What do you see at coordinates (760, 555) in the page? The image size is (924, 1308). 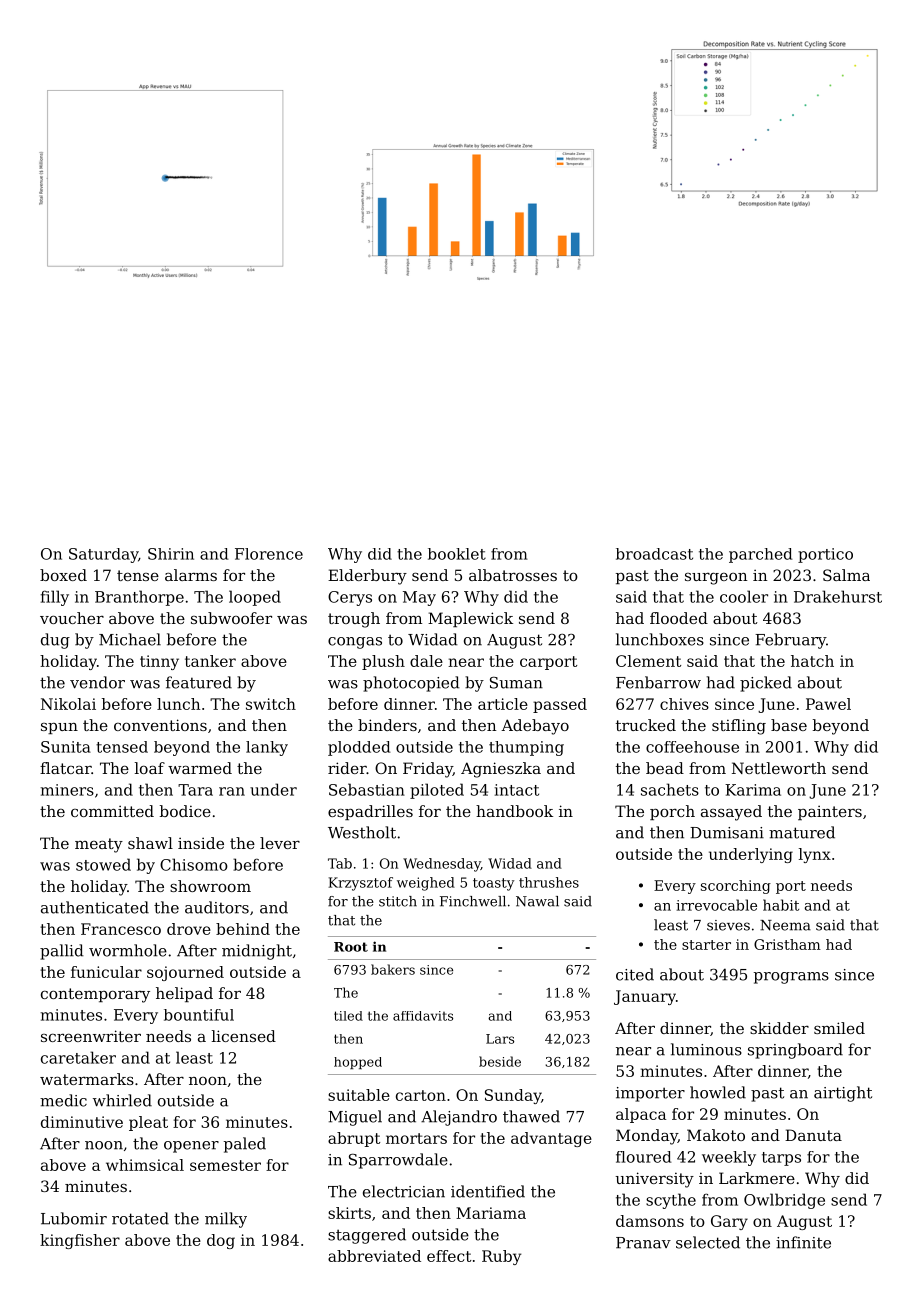 I see `parched` at bounding box center [760, 555].
